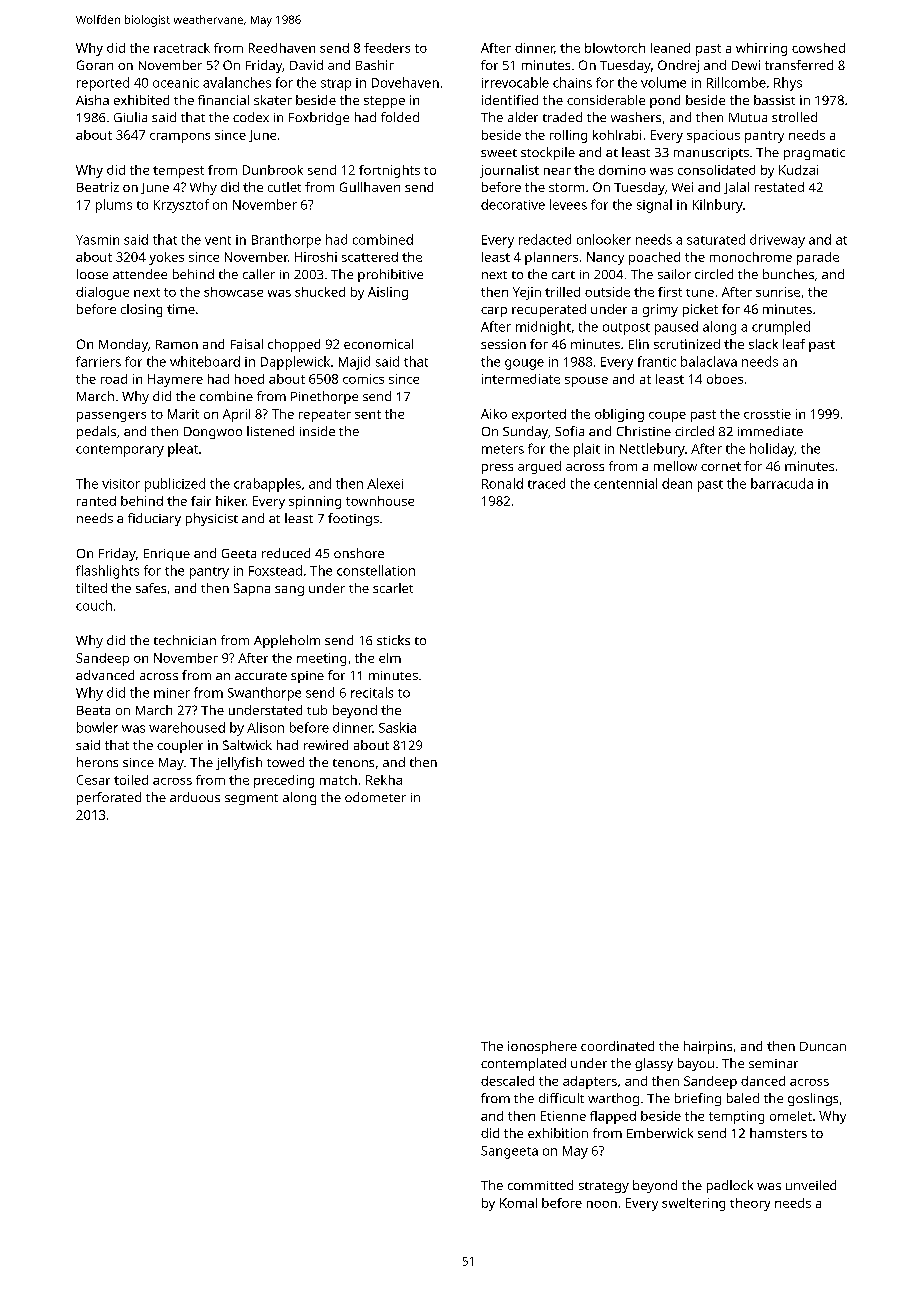 The width and height of the screenshot is (924, 1308). I want to click on Krzysztof, so click(181, 206).
